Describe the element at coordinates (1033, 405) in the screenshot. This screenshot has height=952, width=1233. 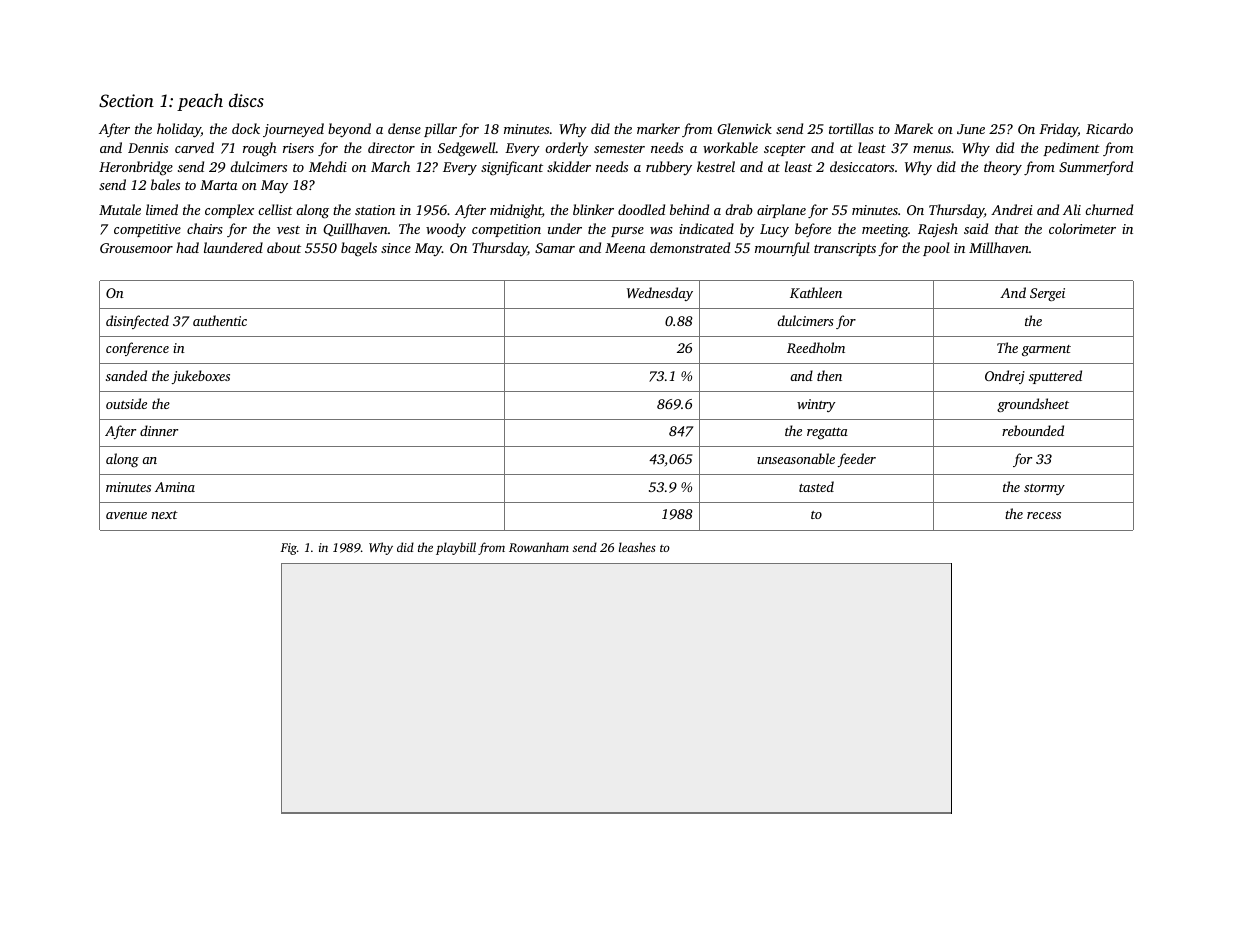
I see `groundsheet` at that location.
